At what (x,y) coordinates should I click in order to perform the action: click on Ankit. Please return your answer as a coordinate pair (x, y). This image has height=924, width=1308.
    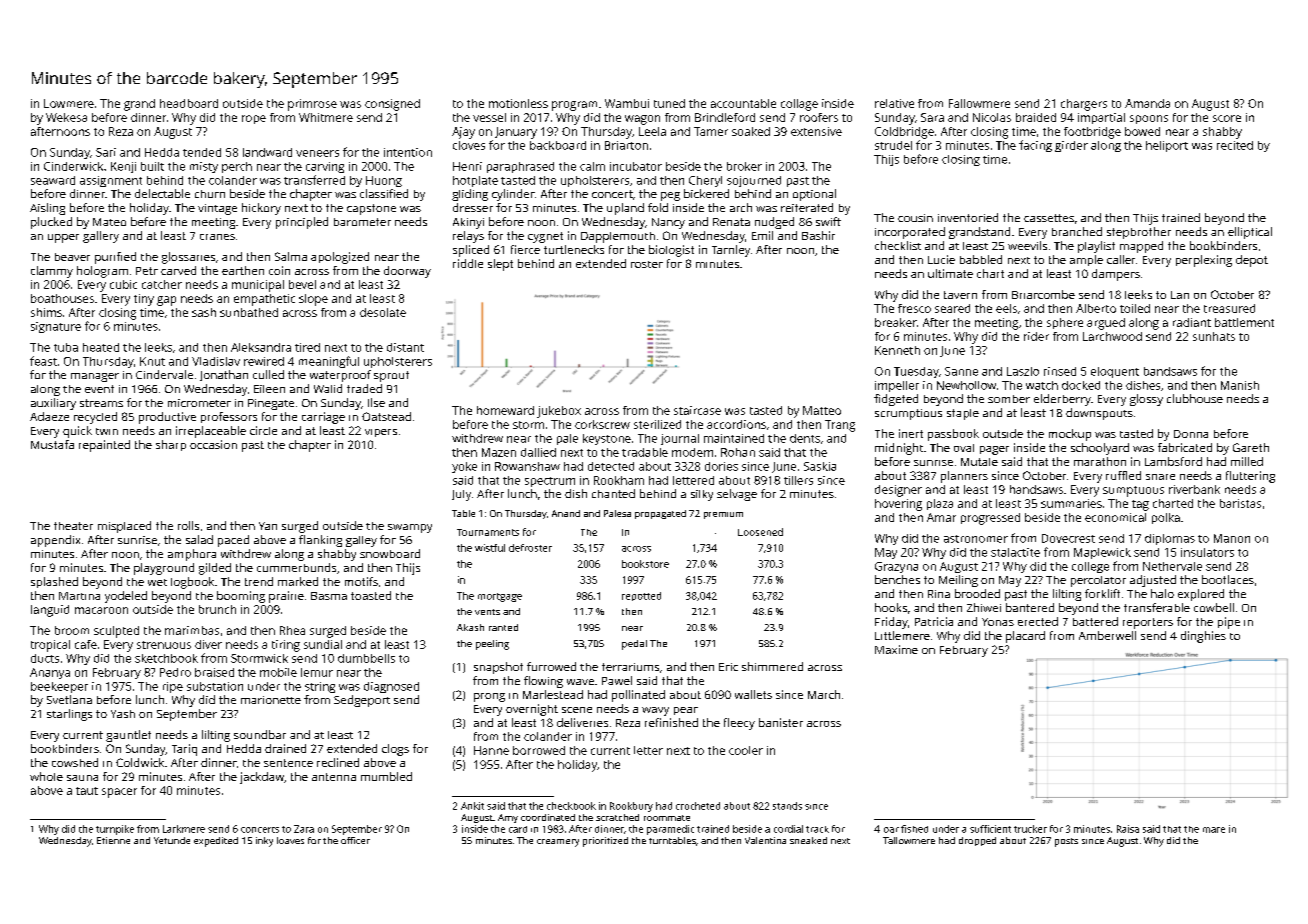
    Looking at the image, I should click on (472, 806).
